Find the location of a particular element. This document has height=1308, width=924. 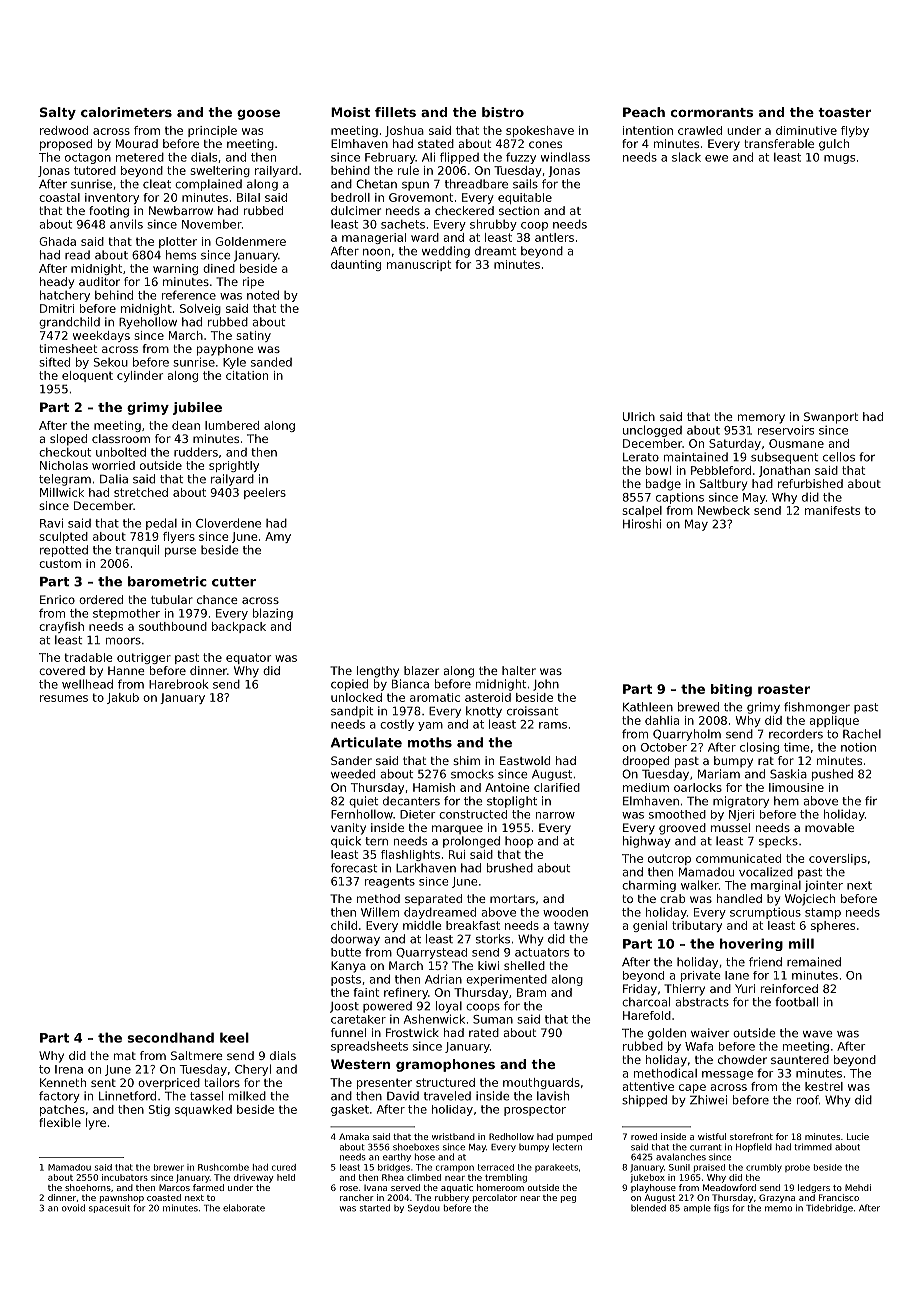

wooden is located at coordinates (565, 912).
